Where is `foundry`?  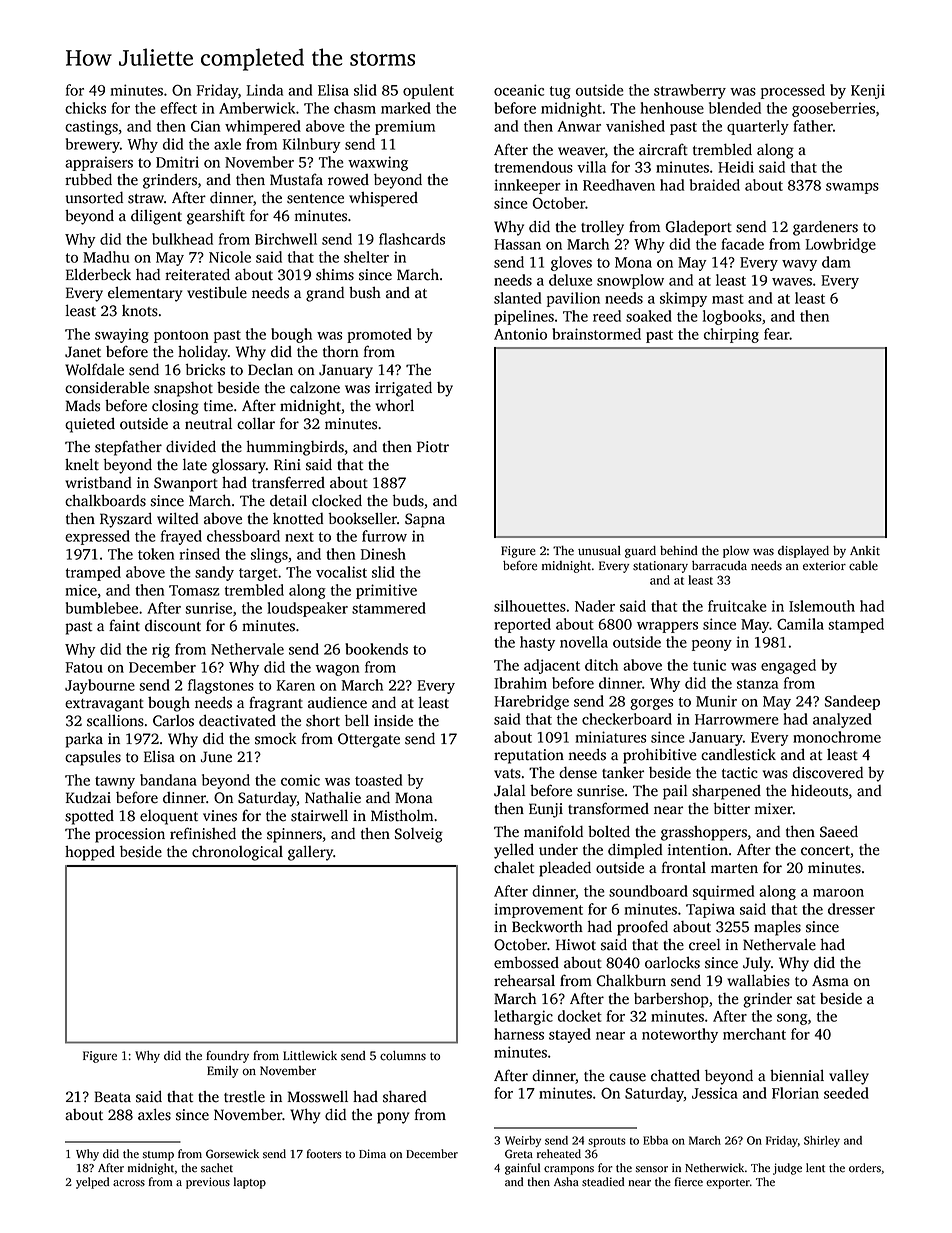 foundry is located at coordinates (227, 1056).
